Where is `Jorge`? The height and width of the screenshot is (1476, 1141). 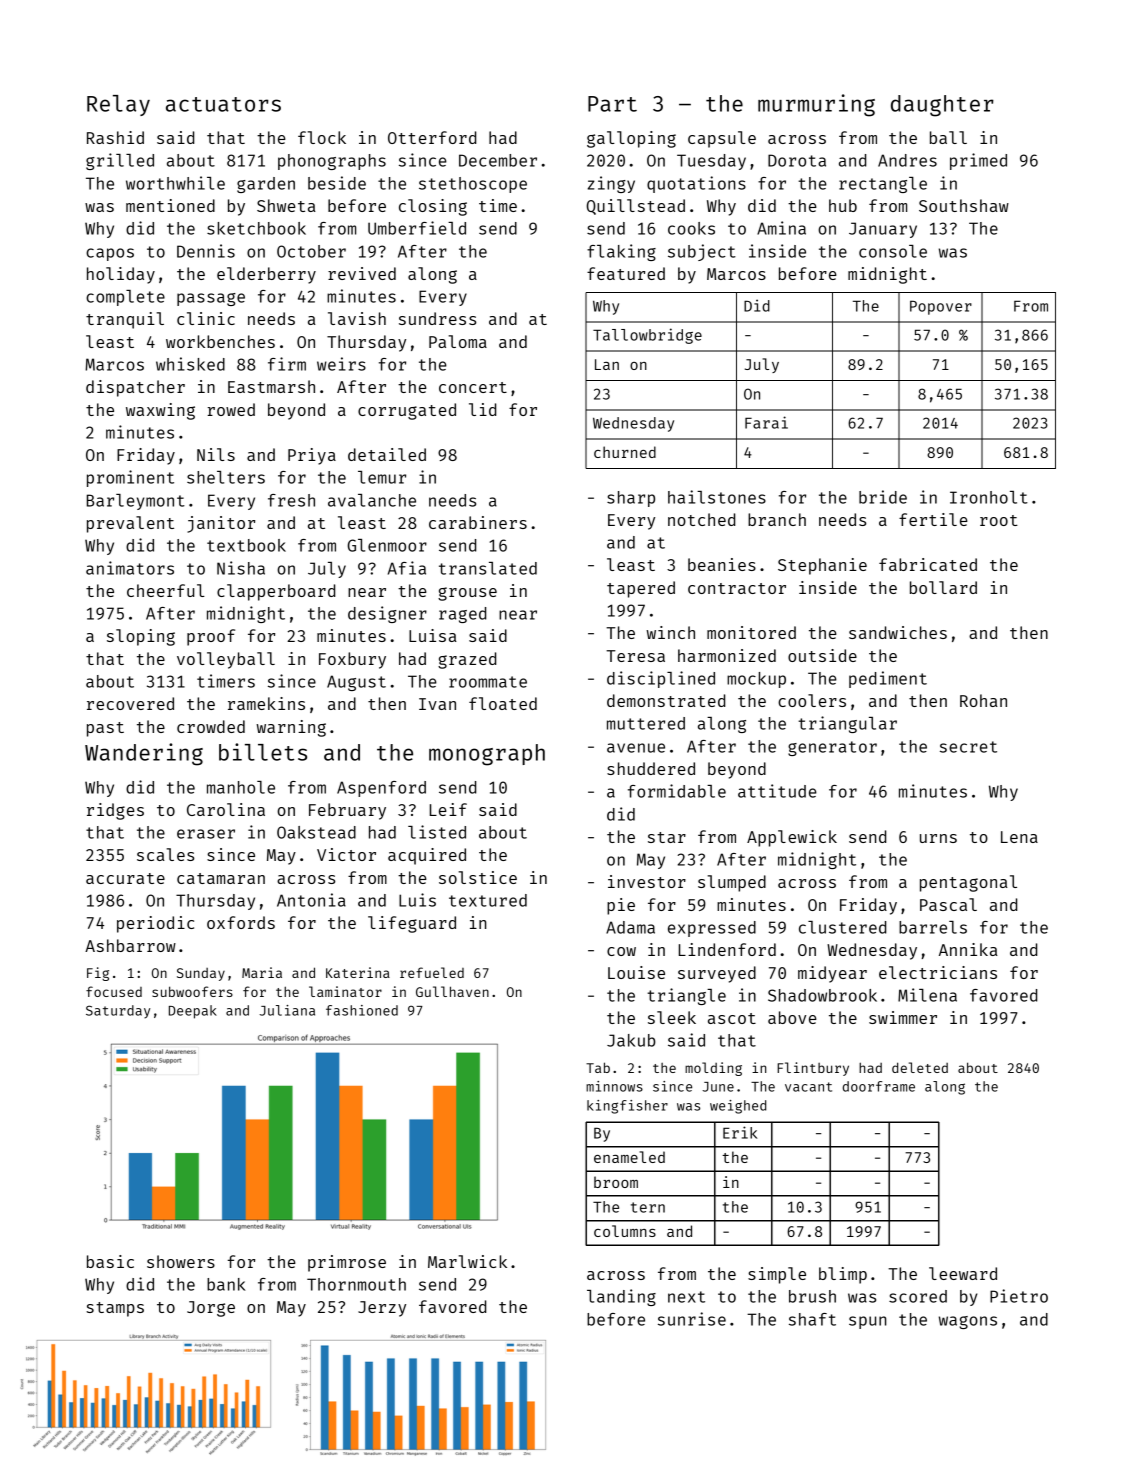
Jorge is located at coordinates (211, 1309).
